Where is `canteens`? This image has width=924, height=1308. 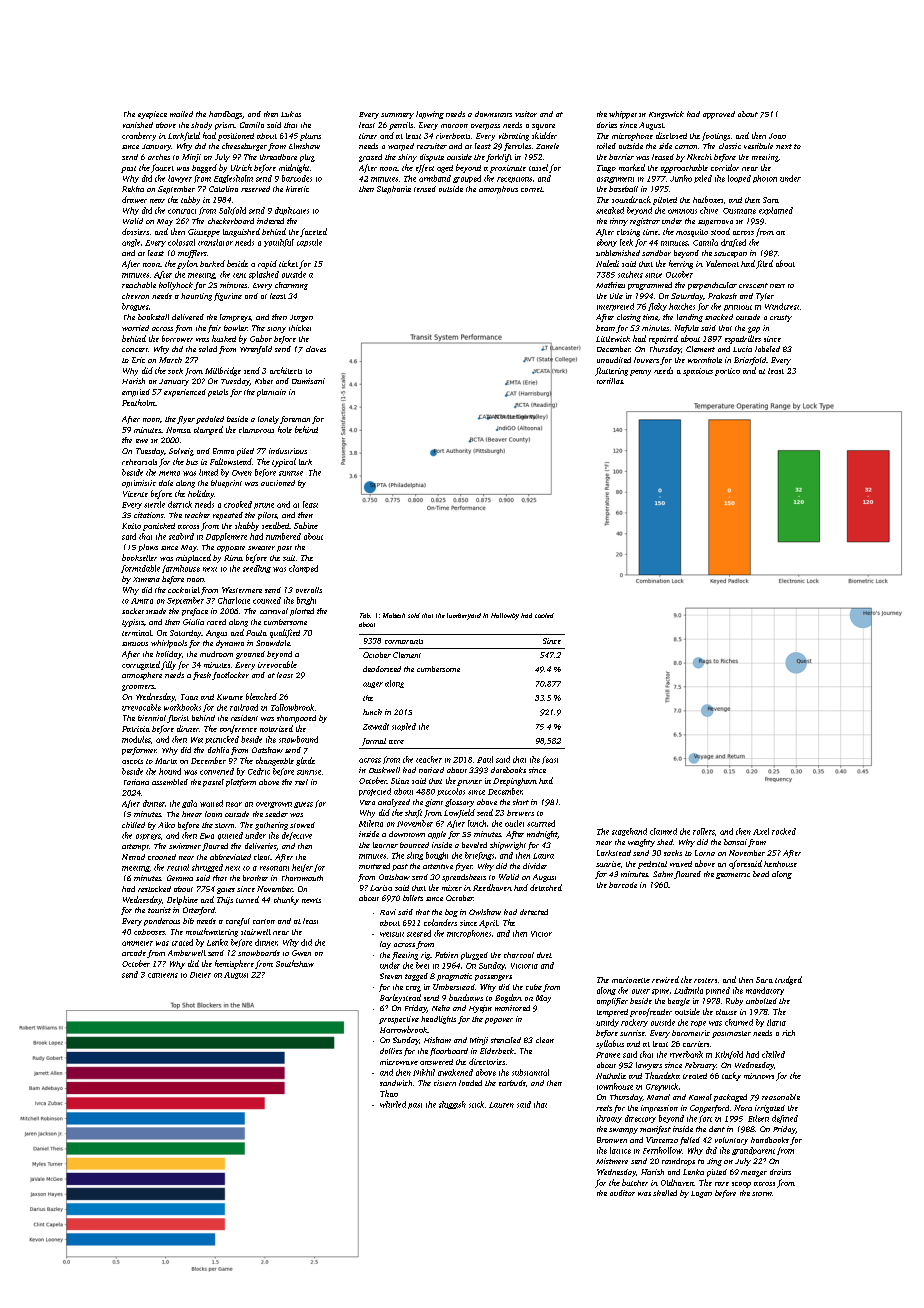 canteens is located at coordinates (163, 975).
